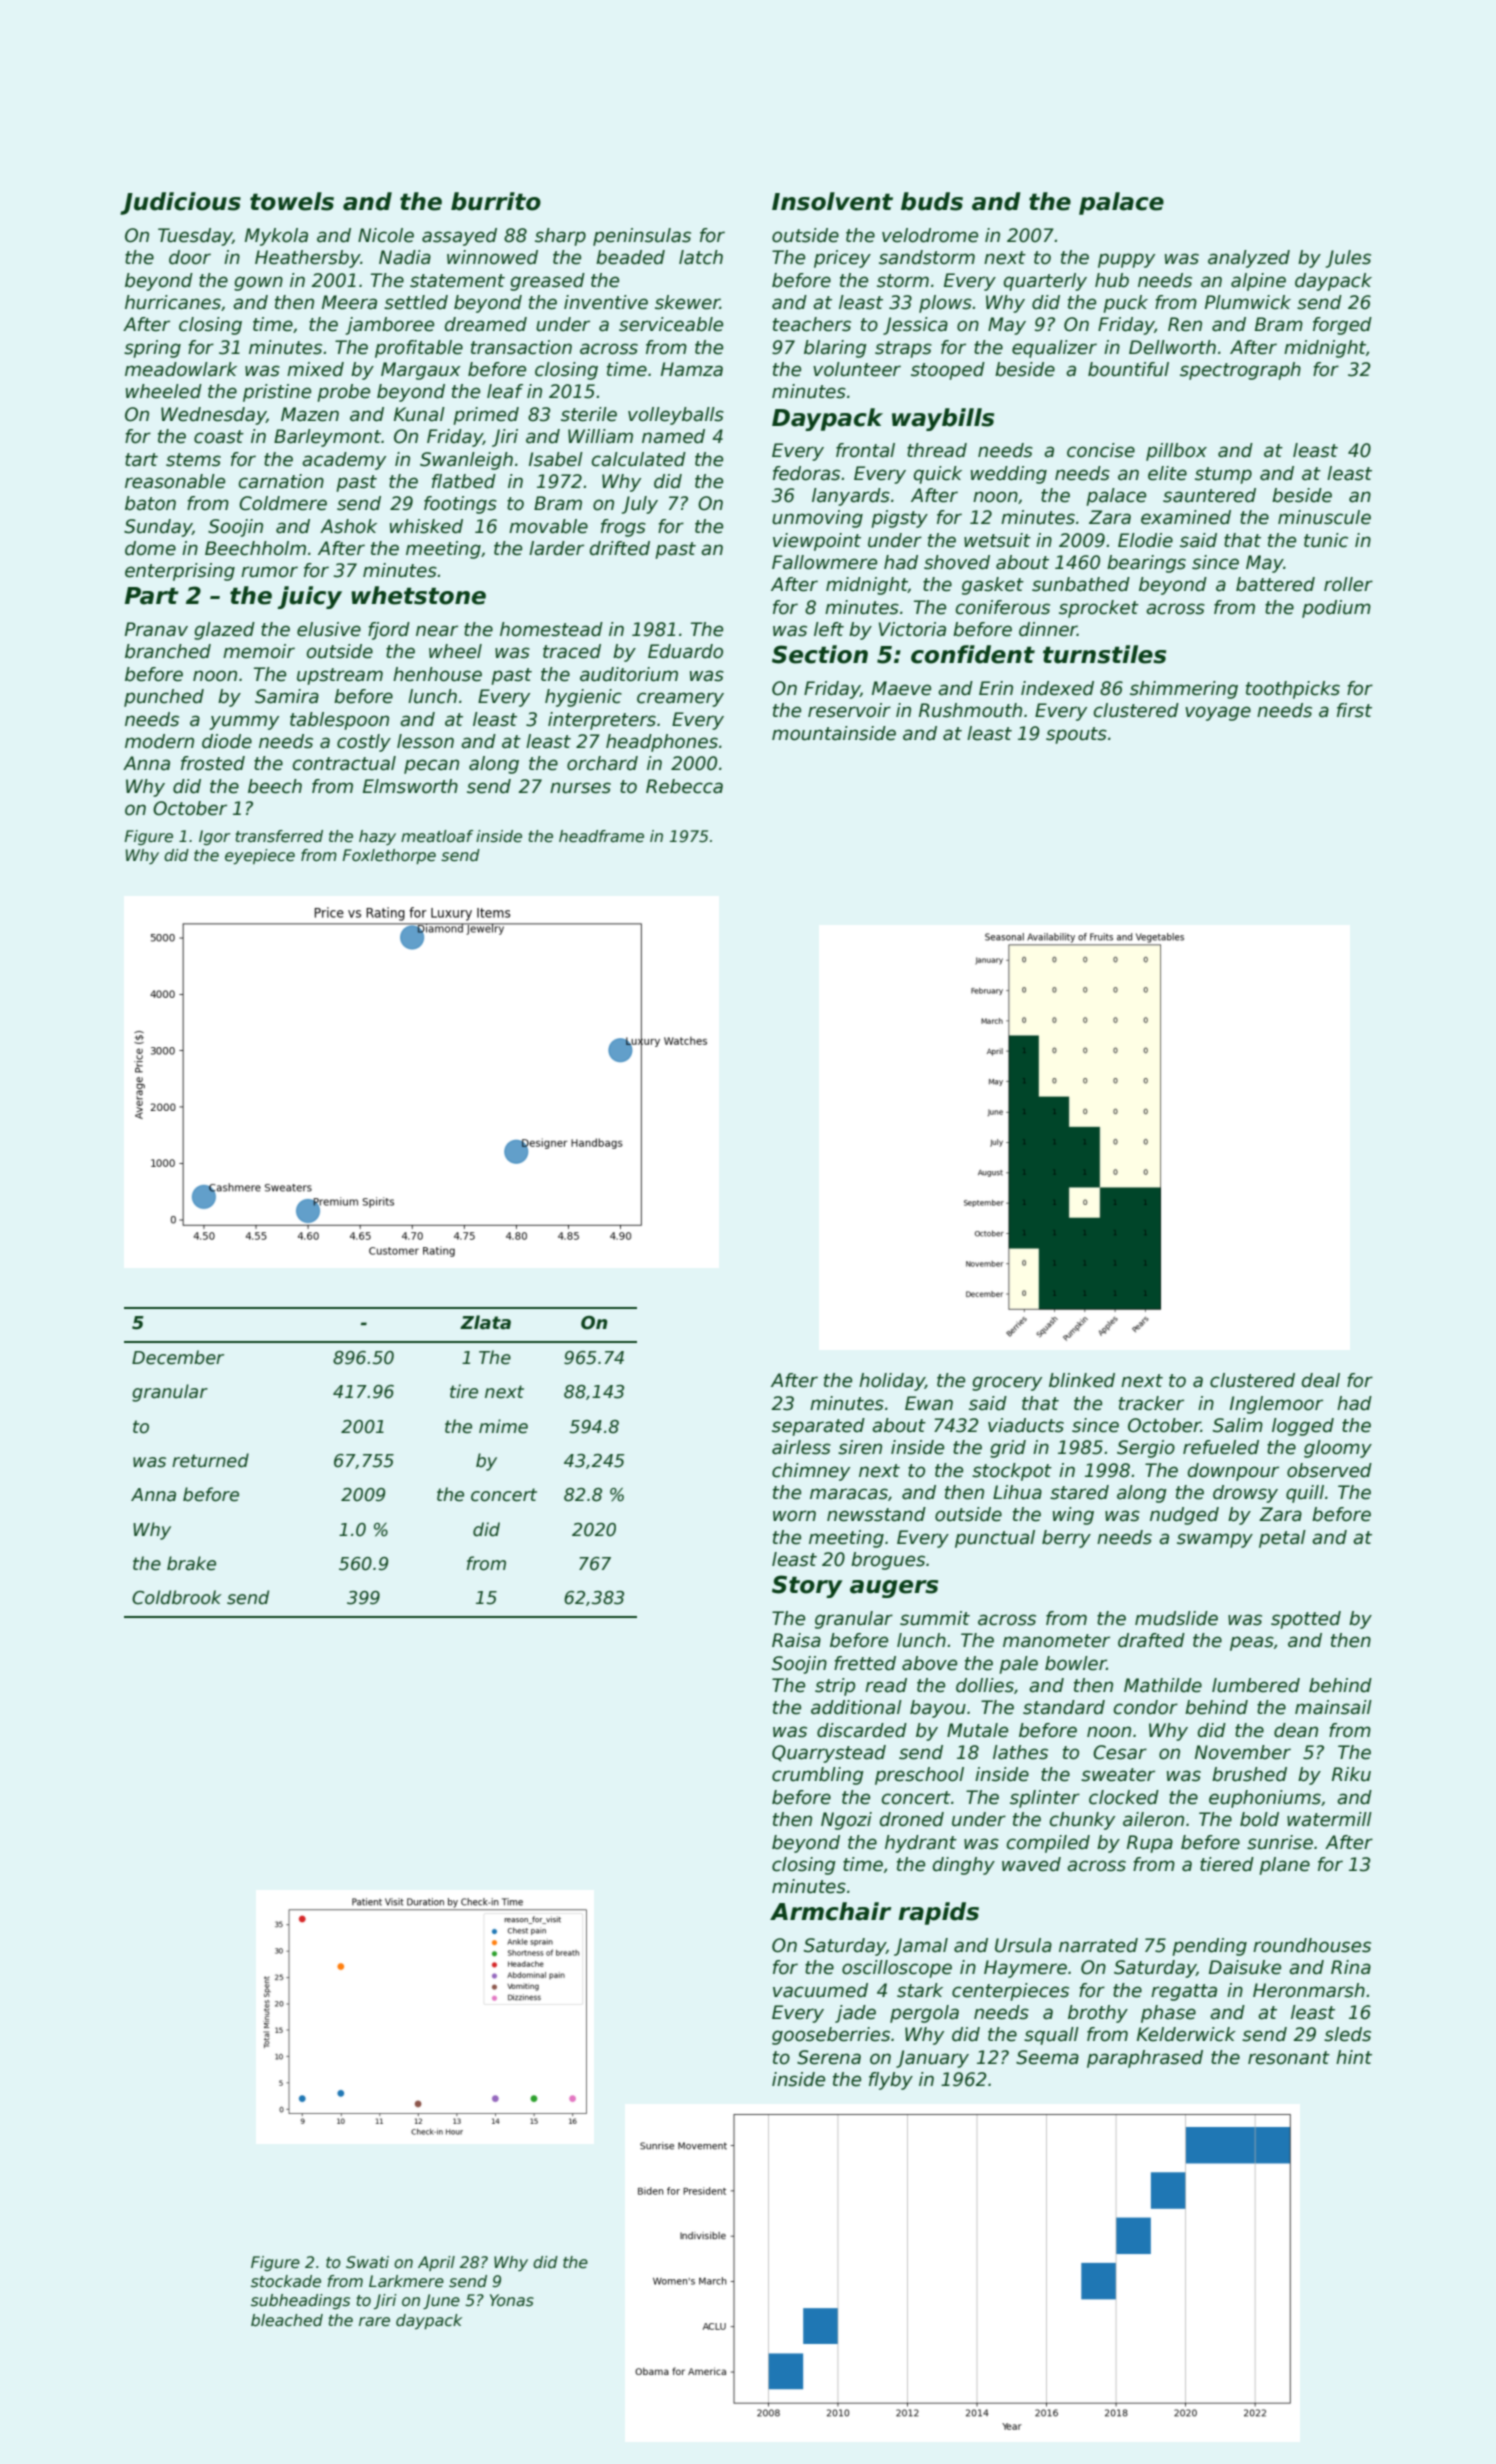  Describe the element at coordinates (1348, 259) in the screenshot. I see `Jules` at that location.
